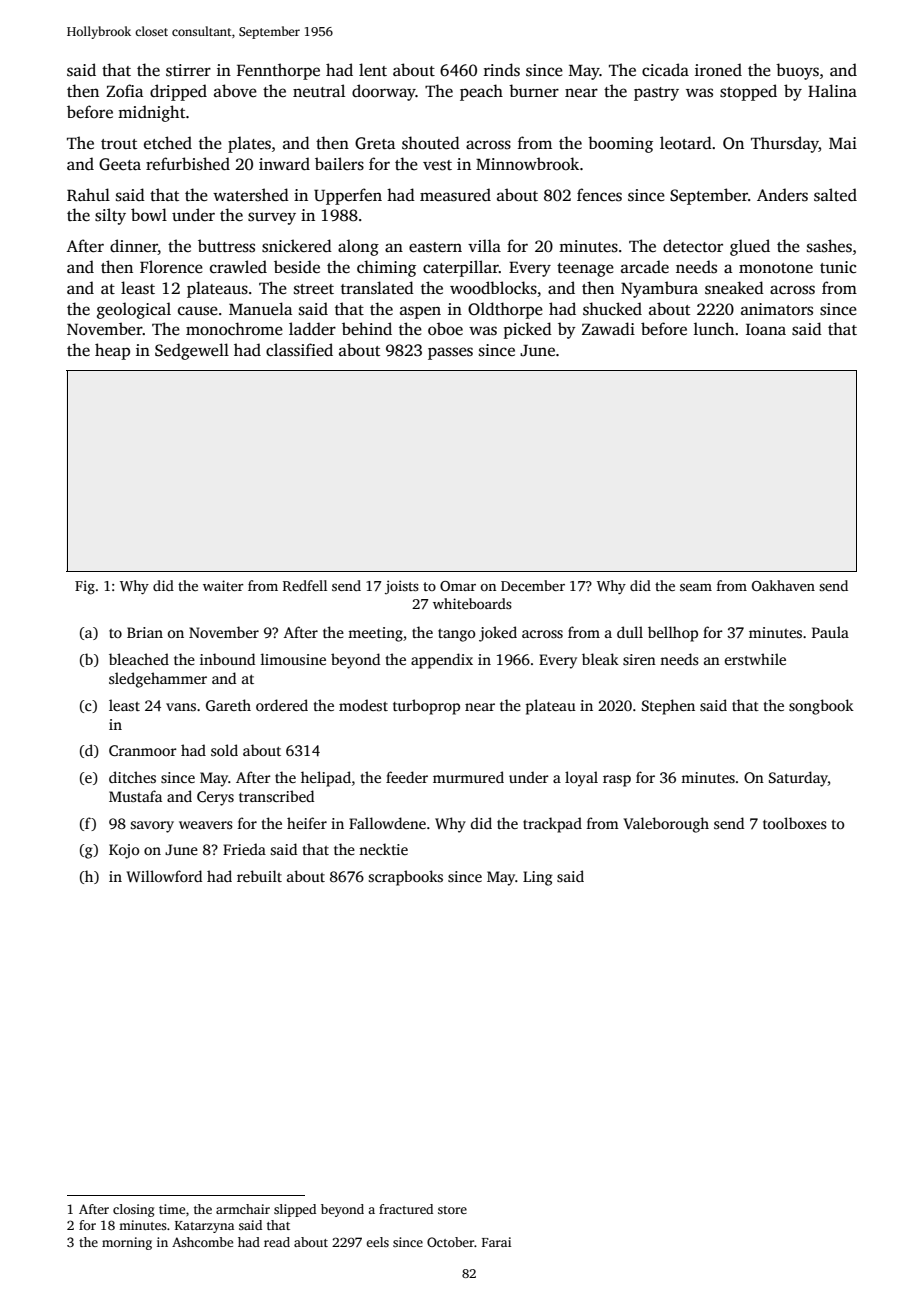 This page has height=1308, width=924. What do you see at coordinates (134, 310) in the page?
I see `geological` at bounding box center [134, 310].
